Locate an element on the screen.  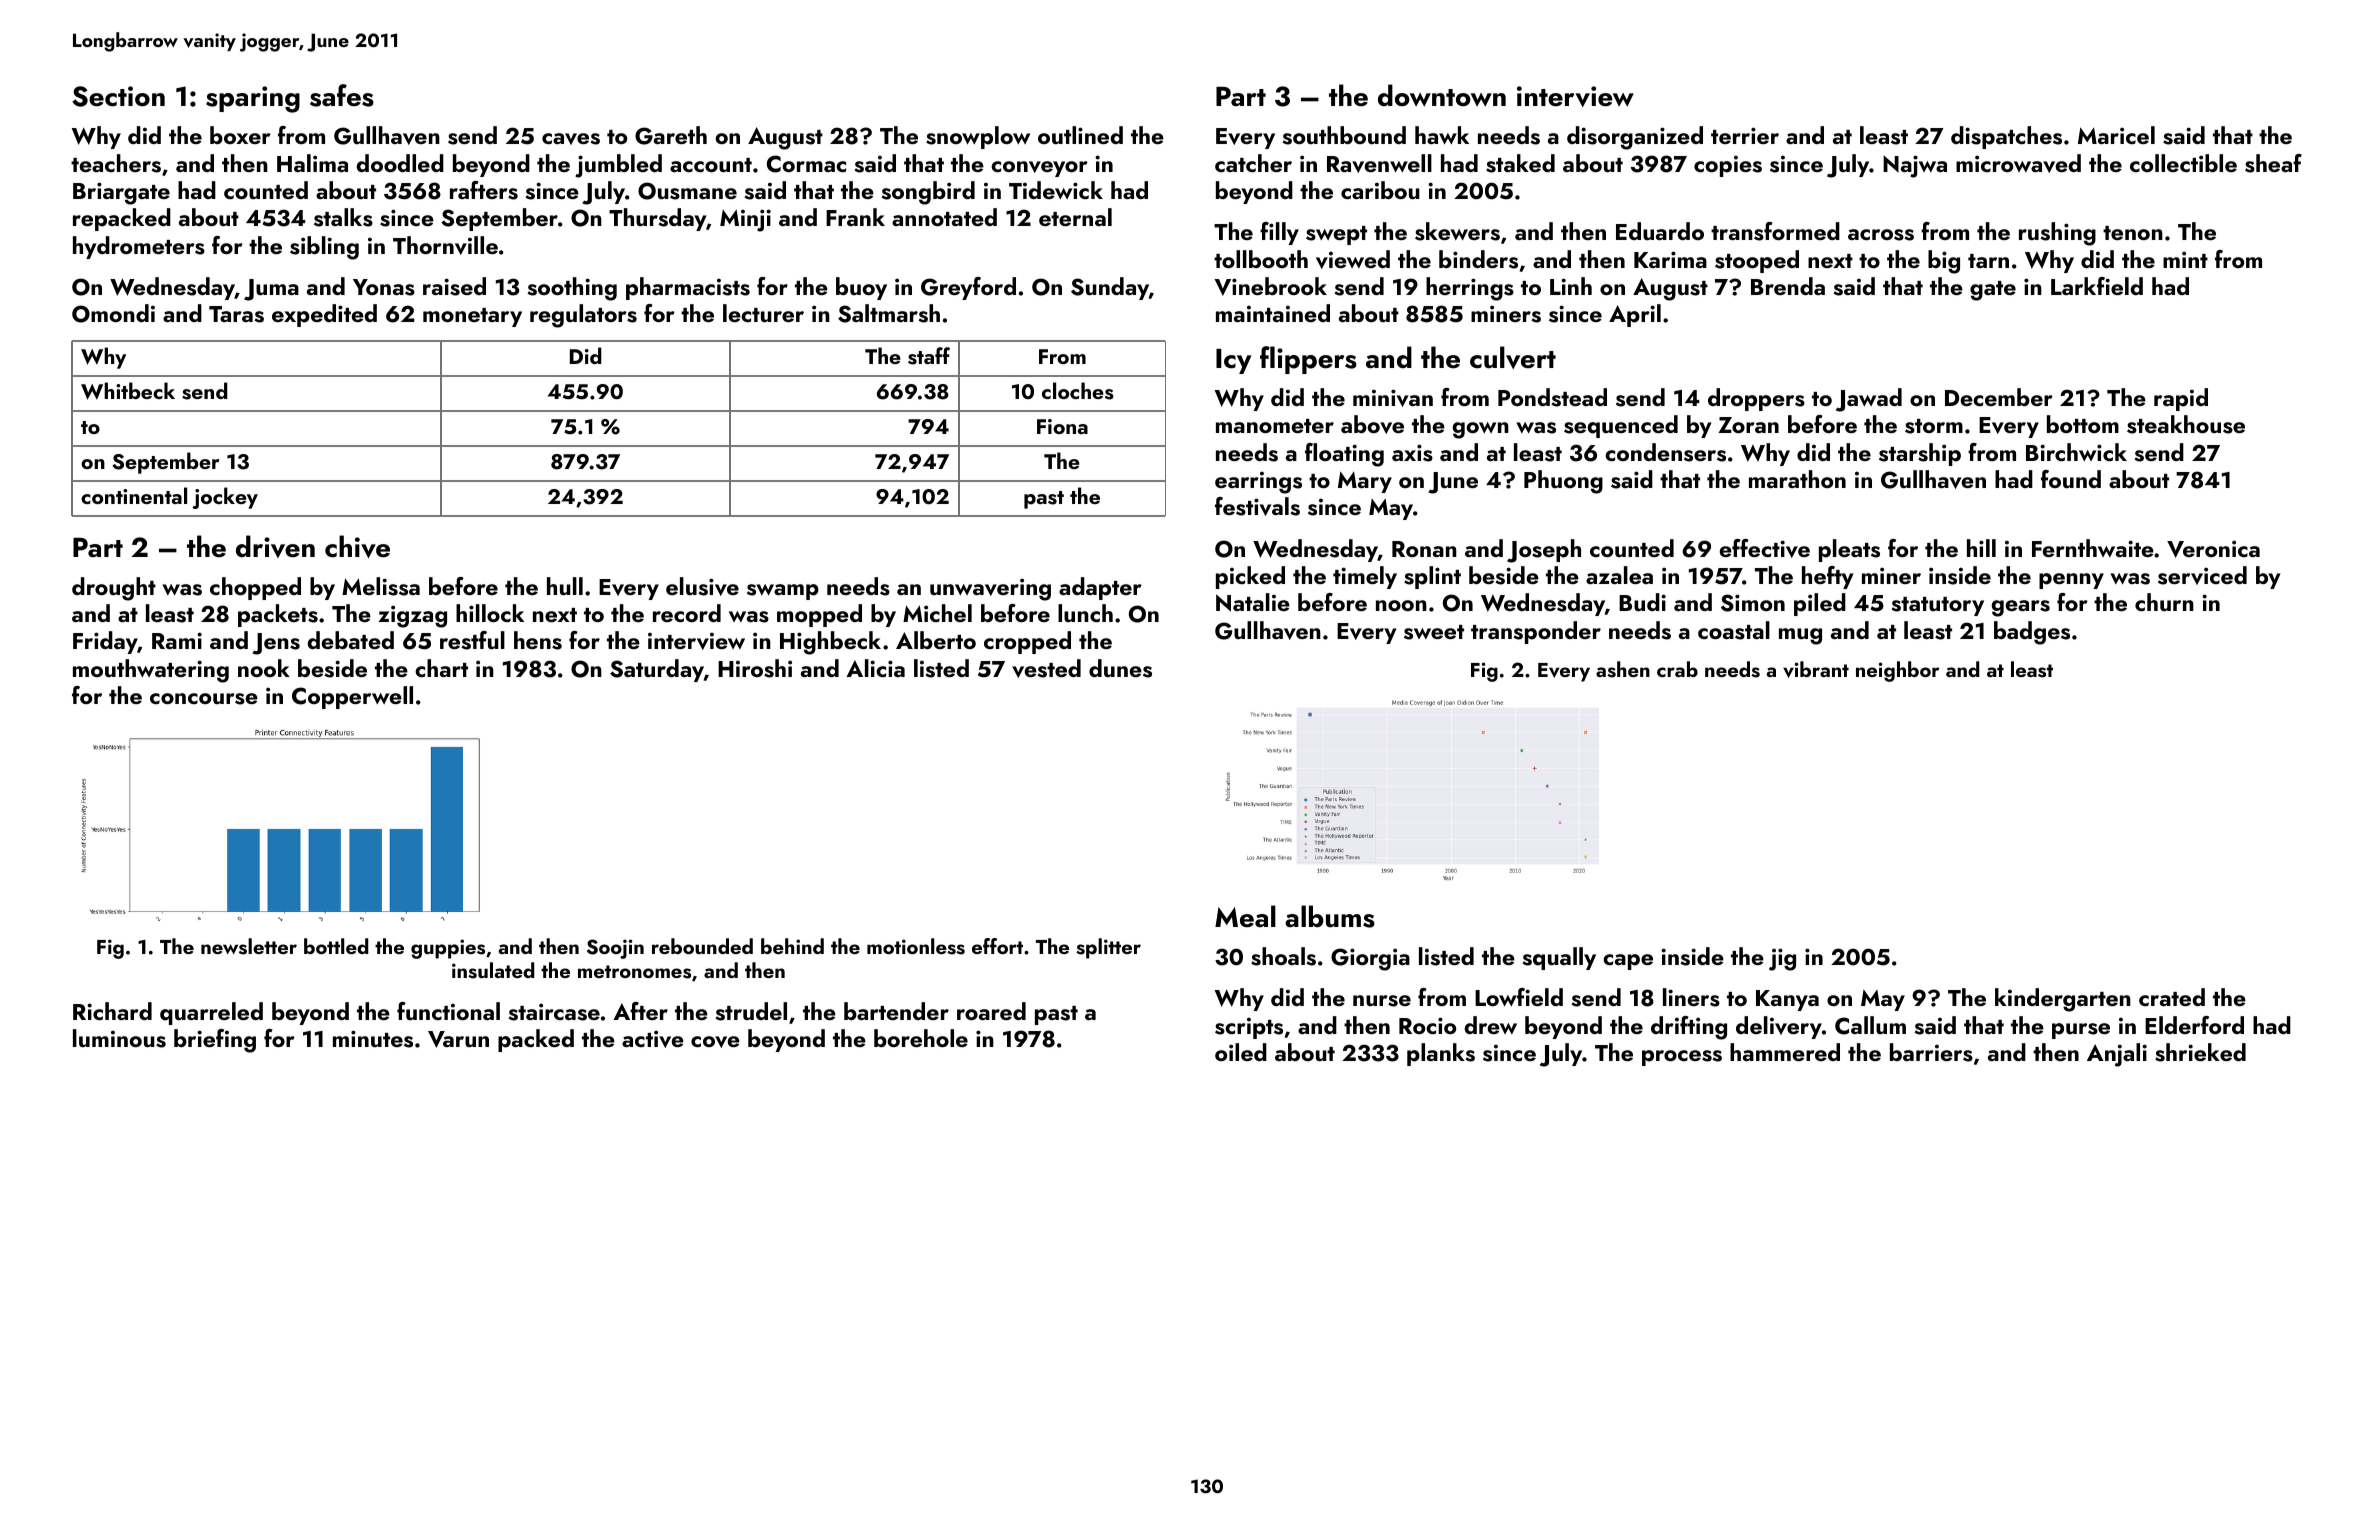
jig is located at coordinates (1782, 959).
